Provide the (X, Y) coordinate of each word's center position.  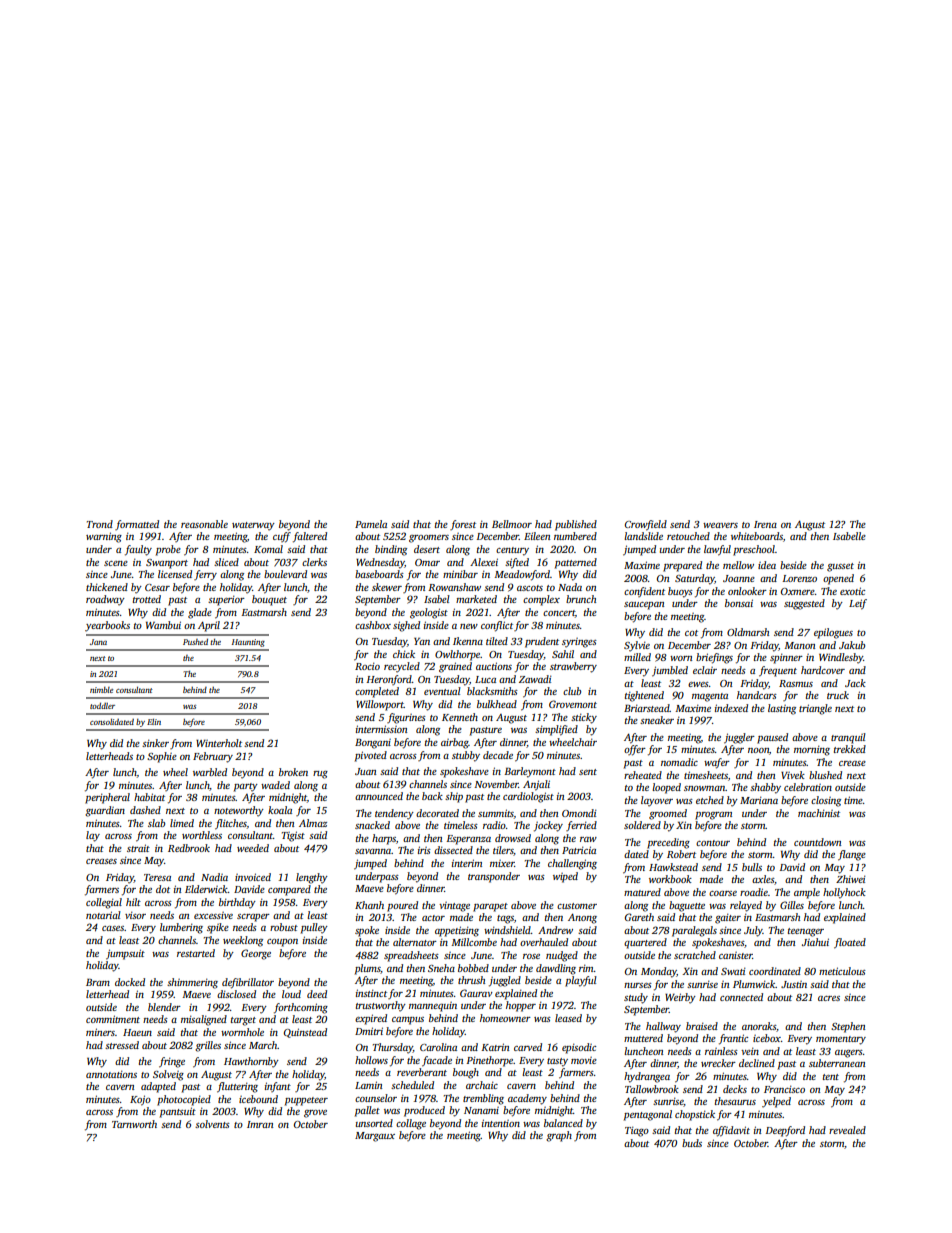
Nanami (481, 1110)
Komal (268, 549)
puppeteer (306, 1101)
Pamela (371, 524)
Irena (765, 524)
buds (692, 1143)
